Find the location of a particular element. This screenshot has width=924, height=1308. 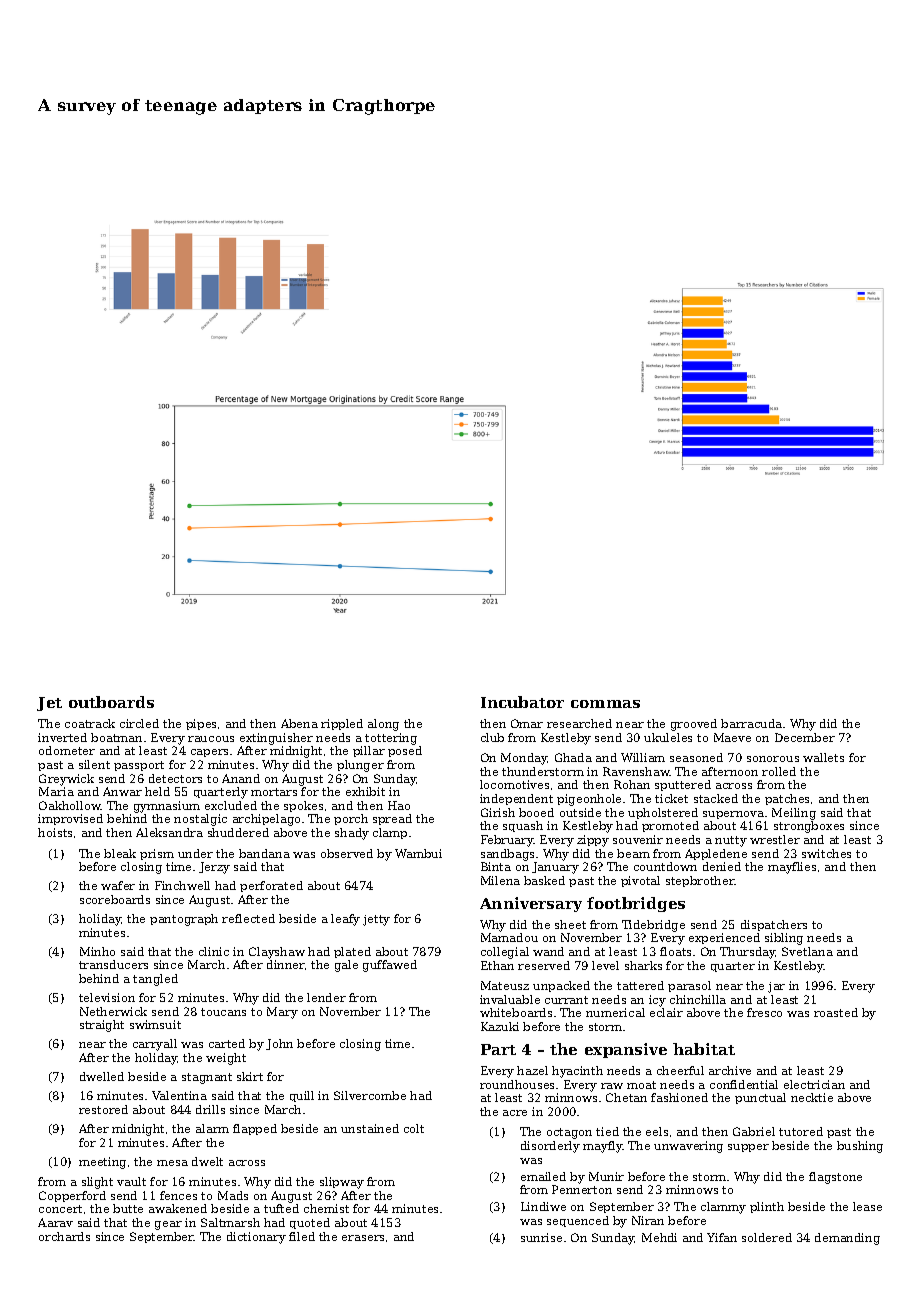

perforated is located at coordinates (271, 886).
